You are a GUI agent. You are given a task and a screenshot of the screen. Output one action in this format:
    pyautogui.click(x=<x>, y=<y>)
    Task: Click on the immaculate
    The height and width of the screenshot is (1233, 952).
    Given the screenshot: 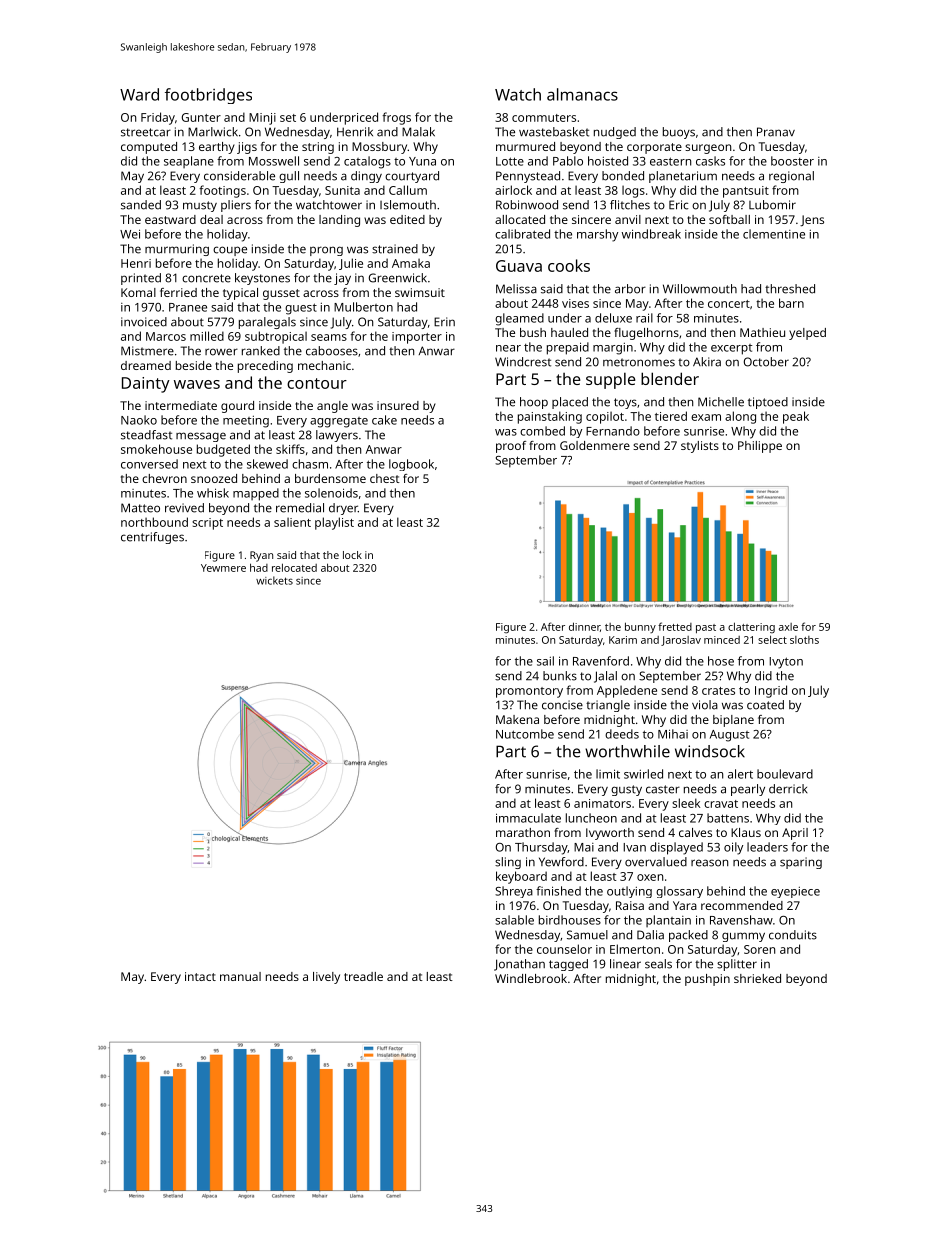 What is the action you would take?
    pyautogui.click(x=528, y=818)
